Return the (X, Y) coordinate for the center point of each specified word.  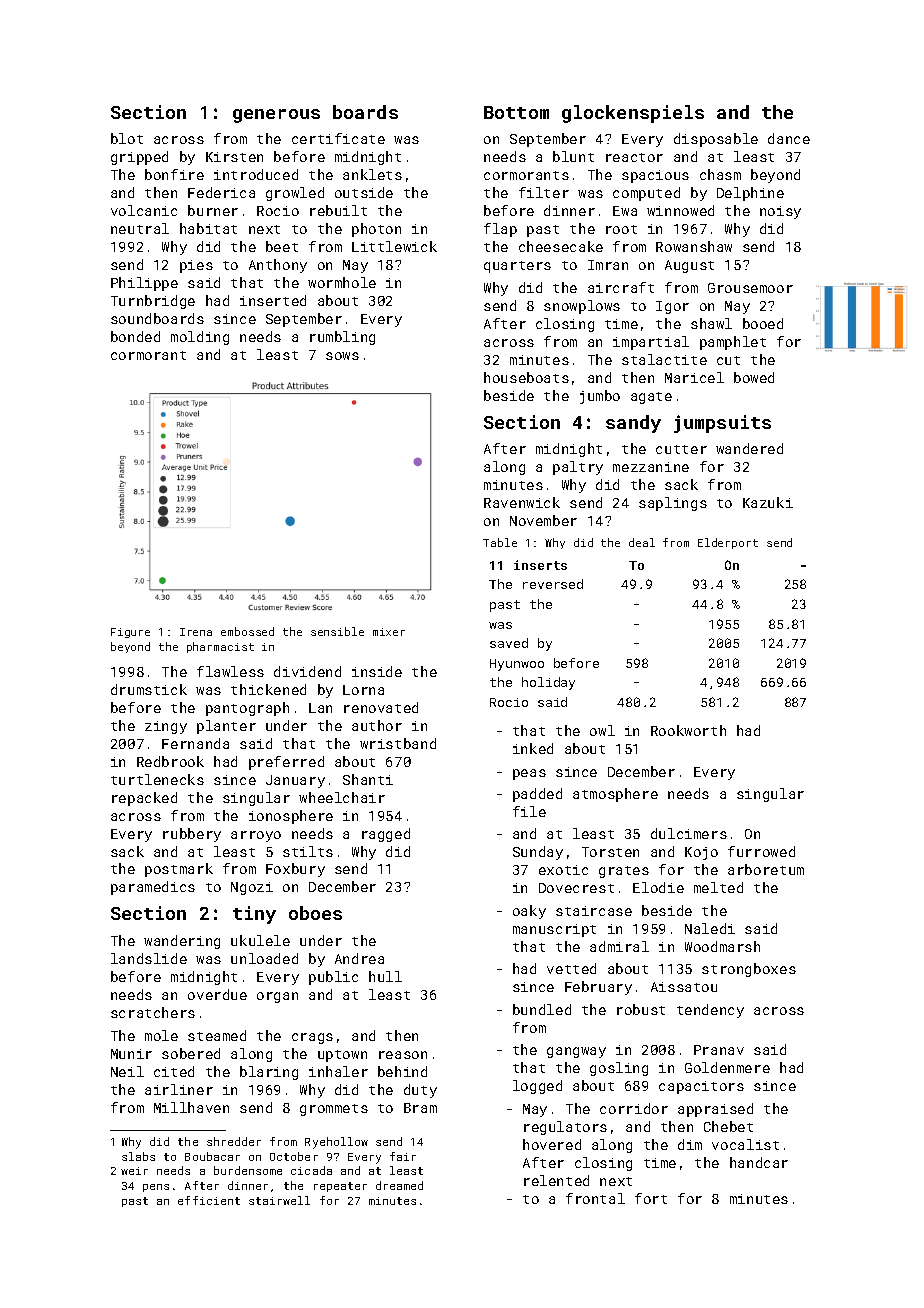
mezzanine (651, 467)
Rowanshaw (694, 246)
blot (127, 138)
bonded (135, 336)
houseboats (526, 377)
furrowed (761, 851)
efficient (209, 1200)
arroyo (256, 836)
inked (533, 748)
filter (544, 192)
